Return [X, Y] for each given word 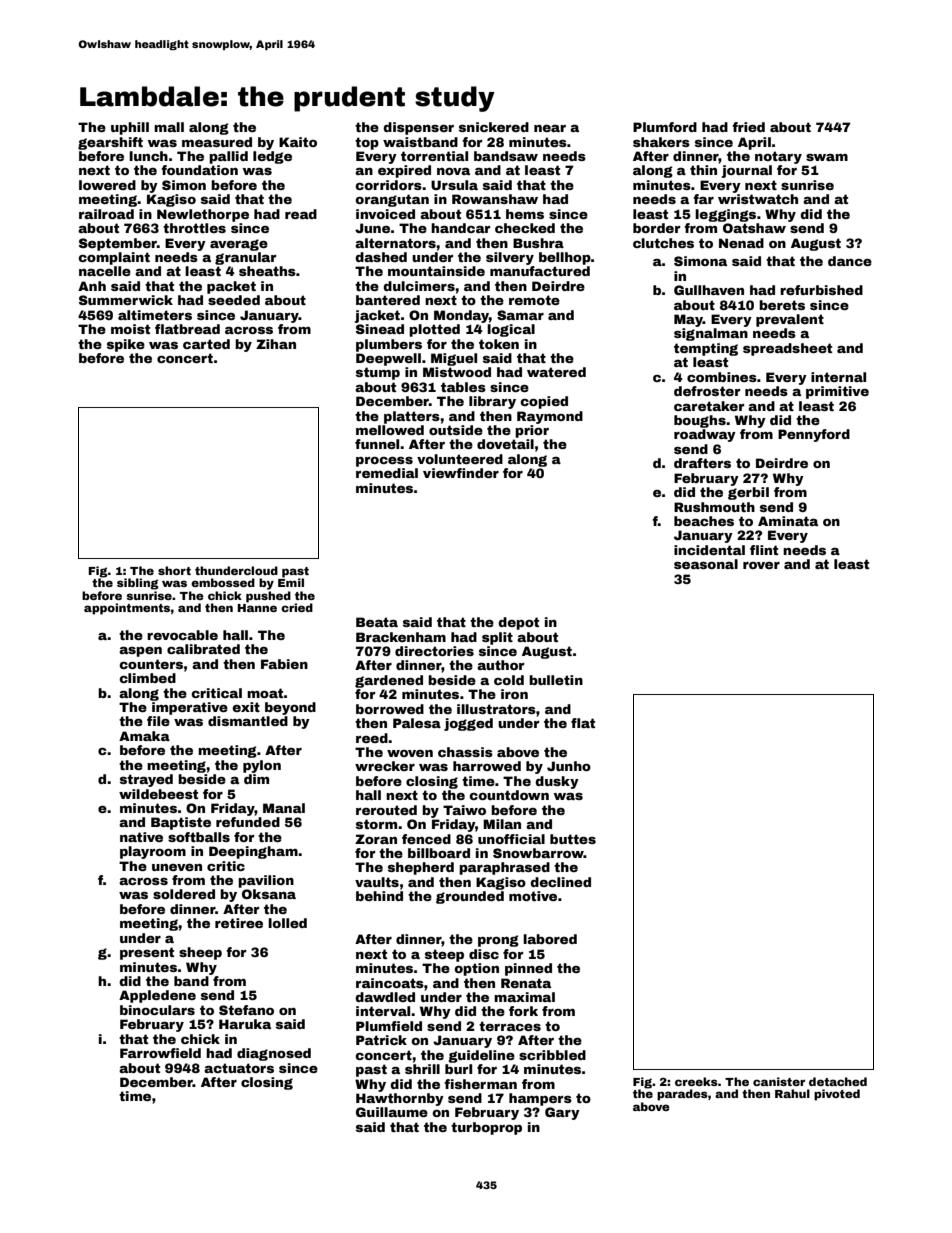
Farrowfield [160, 1053]
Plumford [665, 127]
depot [518, 623]
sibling [137, 584]
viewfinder [461, 473]
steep [444, 955]
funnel [377, 444]
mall [169, 127]
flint [764, 550]
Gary [562, 1113]
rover [761, 565]
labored [550, 939]
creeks [696, 1081]
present [147, 953]
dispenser [418, 128]
